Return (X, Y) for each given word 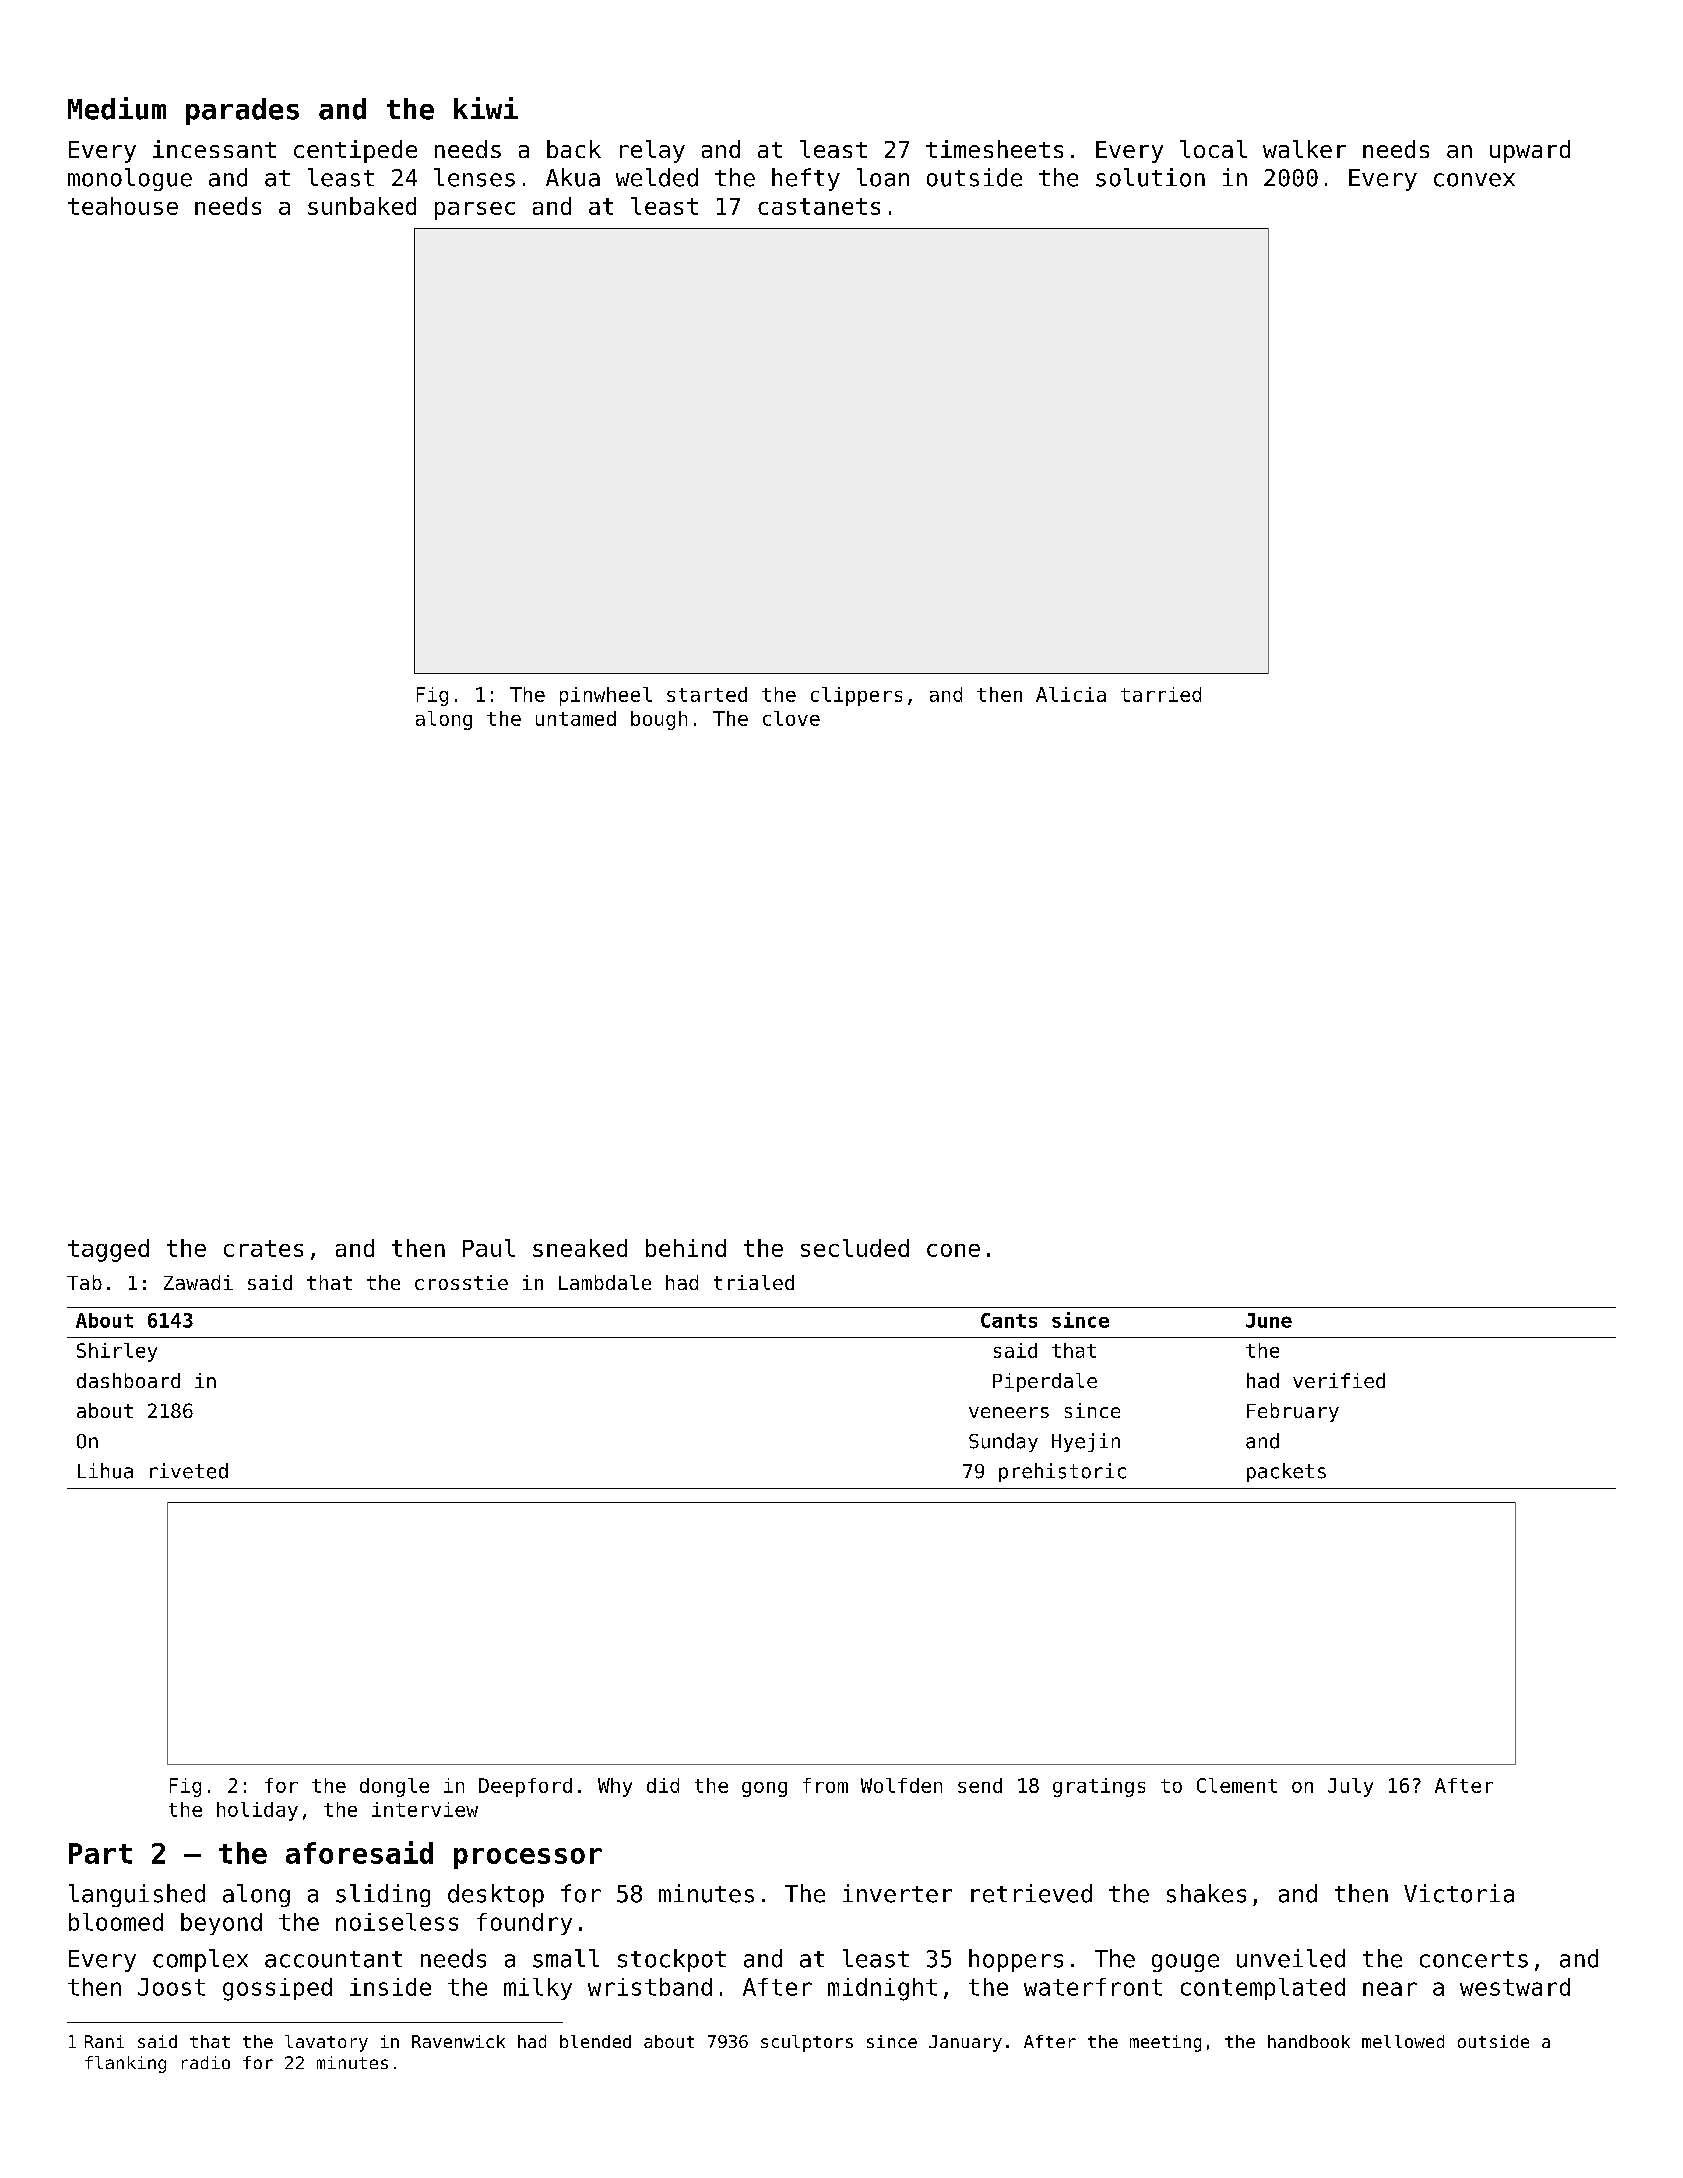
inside (390, 1987)
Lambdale (605, 1282)
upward (1530, 151)
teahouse (123, 206)
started (707, 694)
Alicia (1071, 694)
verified (1339, 1380)
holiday (257, 1811)
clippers (856, 696)
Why (615, 1787)
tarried (1161, 694)
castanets (819, 206)
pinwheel (606, 696)
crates (263, 1248)
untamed (576, 718)
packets (1286, 1472)
